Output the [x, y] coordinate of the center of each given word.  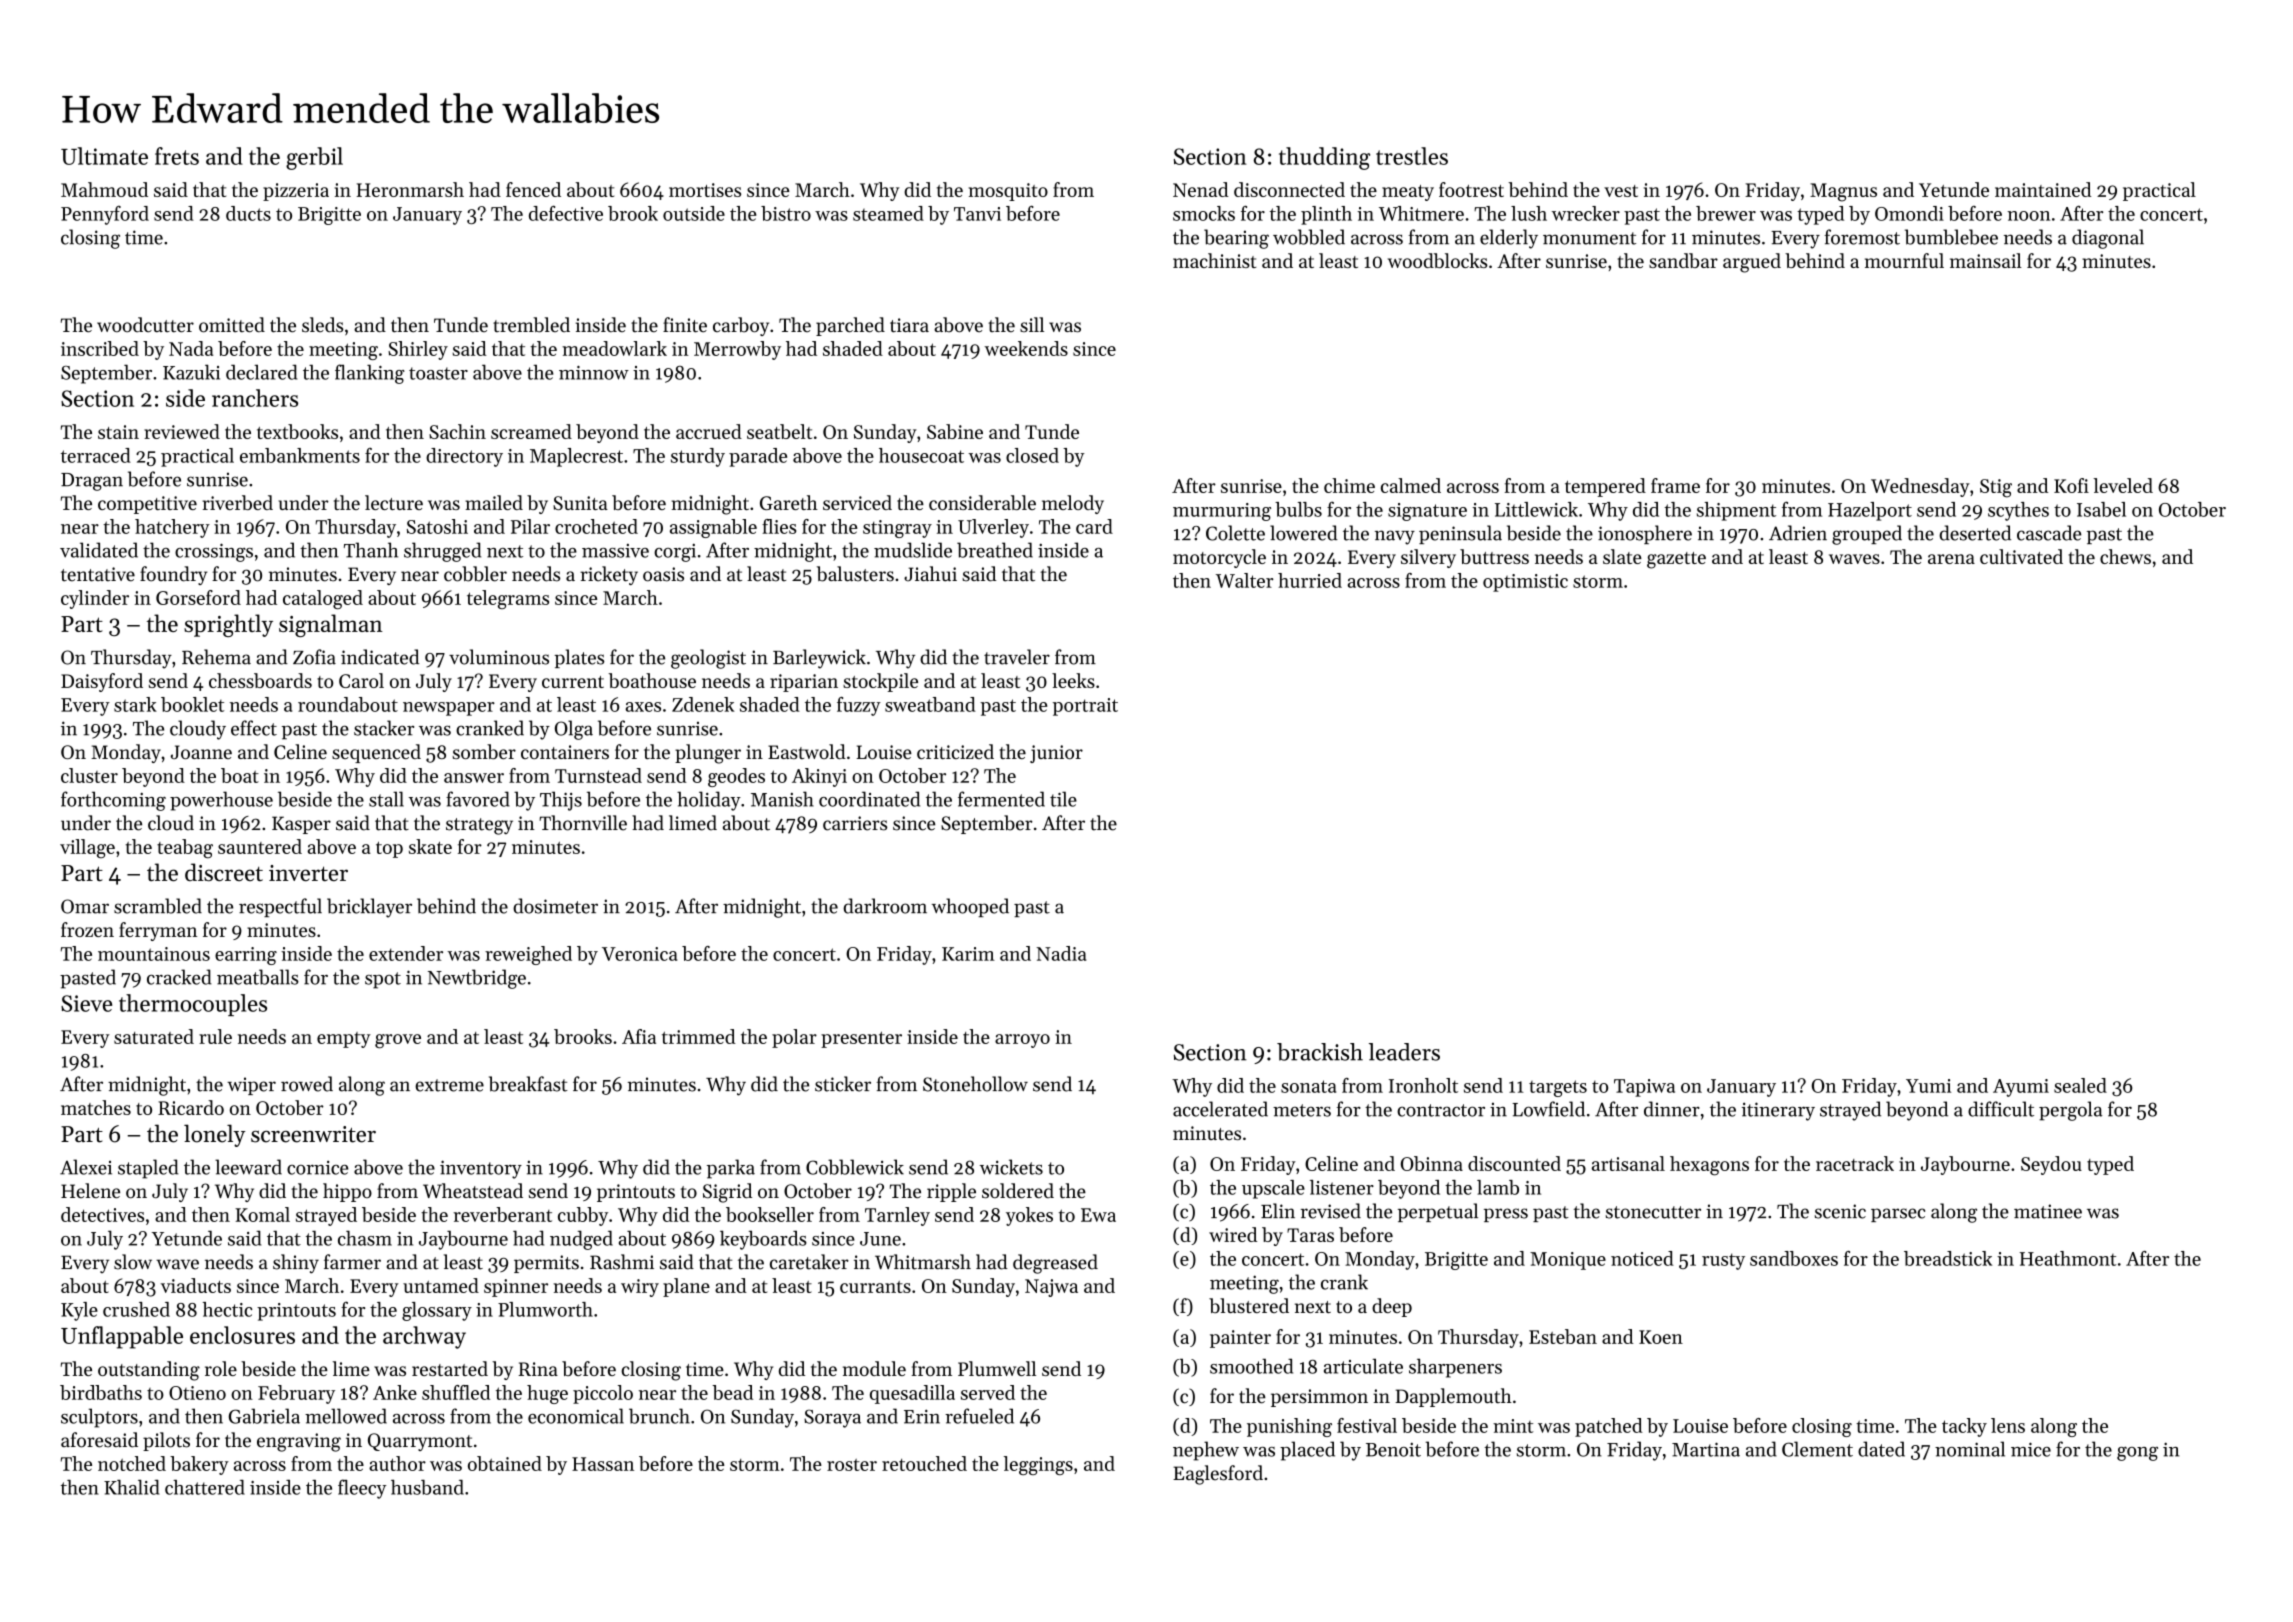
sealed [2080, 1085]
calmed [1411, 485]
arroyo [1022, 1041]
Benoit [1393, 1450]
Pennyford [105, 215]
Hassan [603, 1464]
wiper [251, 1086]
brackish [1320, 1052]
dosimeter [555, 906]
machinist [1214, 260]
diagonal [2108, 239]
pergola [2070, 1111]
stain [118, 432]
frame [1675, 485]
